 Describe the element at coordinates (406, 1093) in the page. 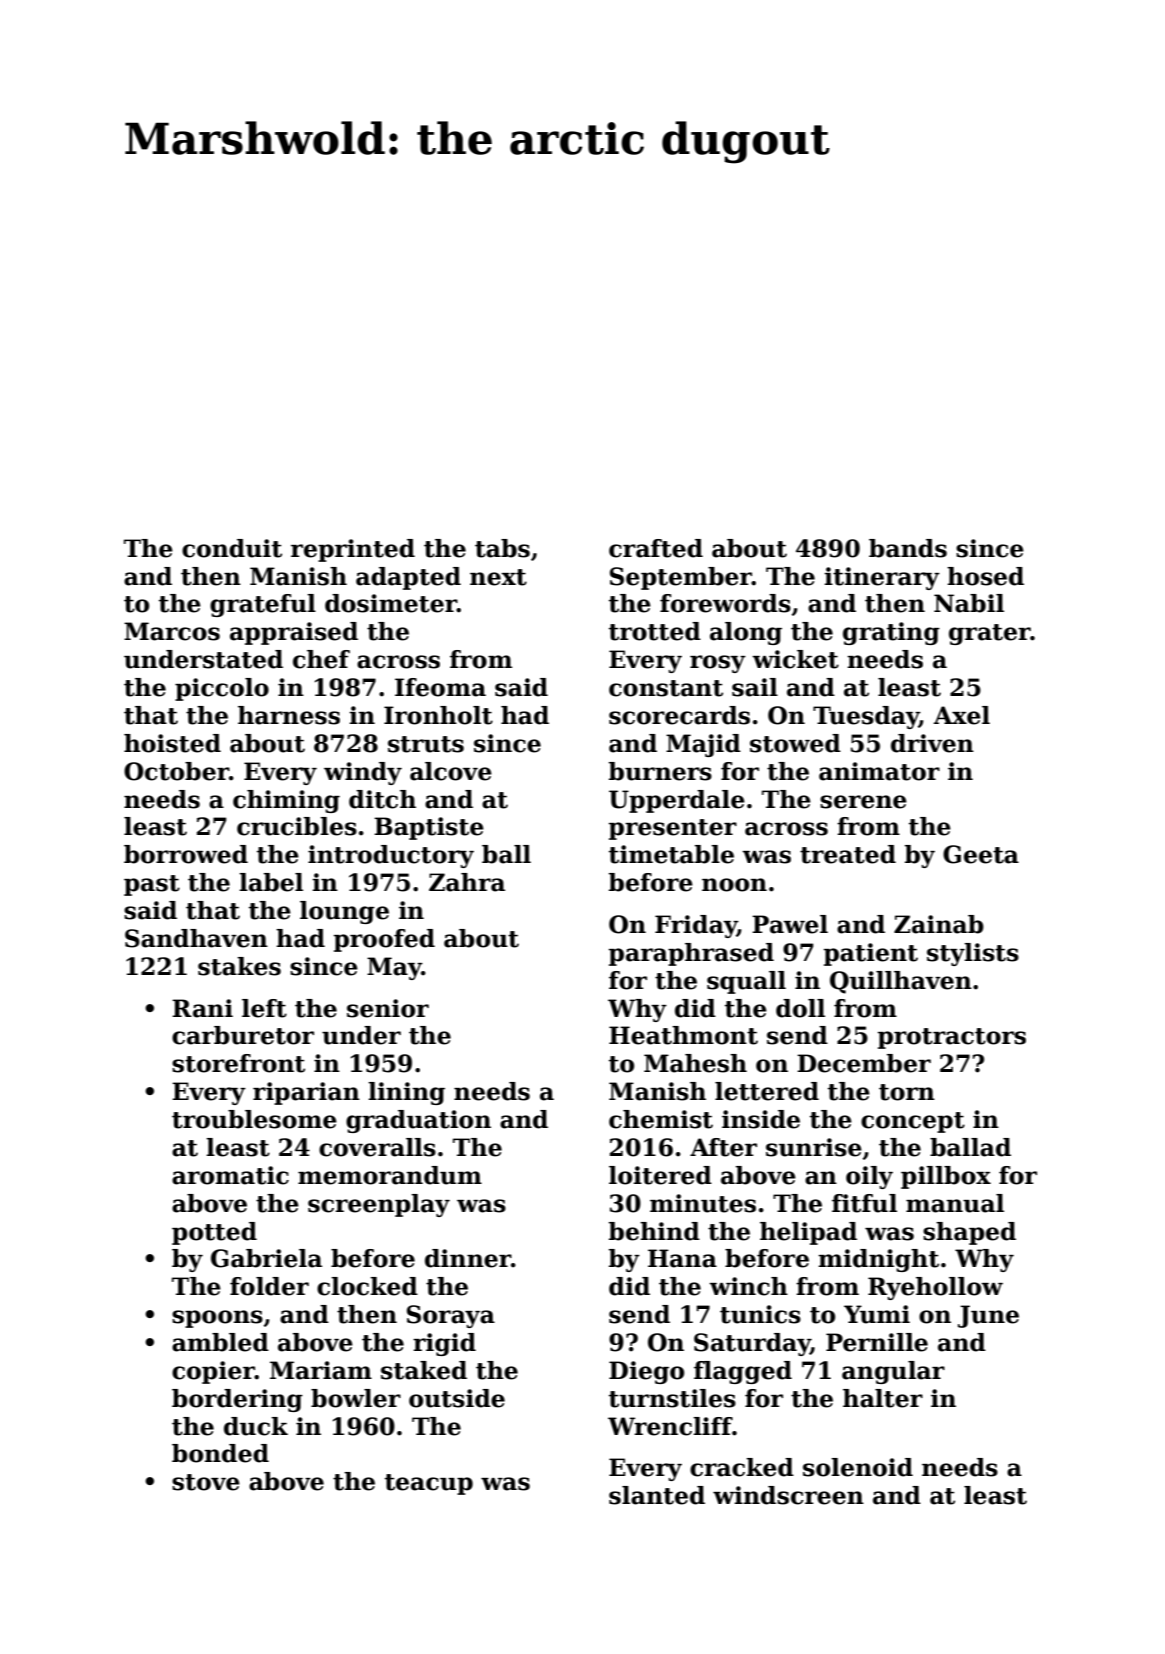

I see `lining` at that location.
